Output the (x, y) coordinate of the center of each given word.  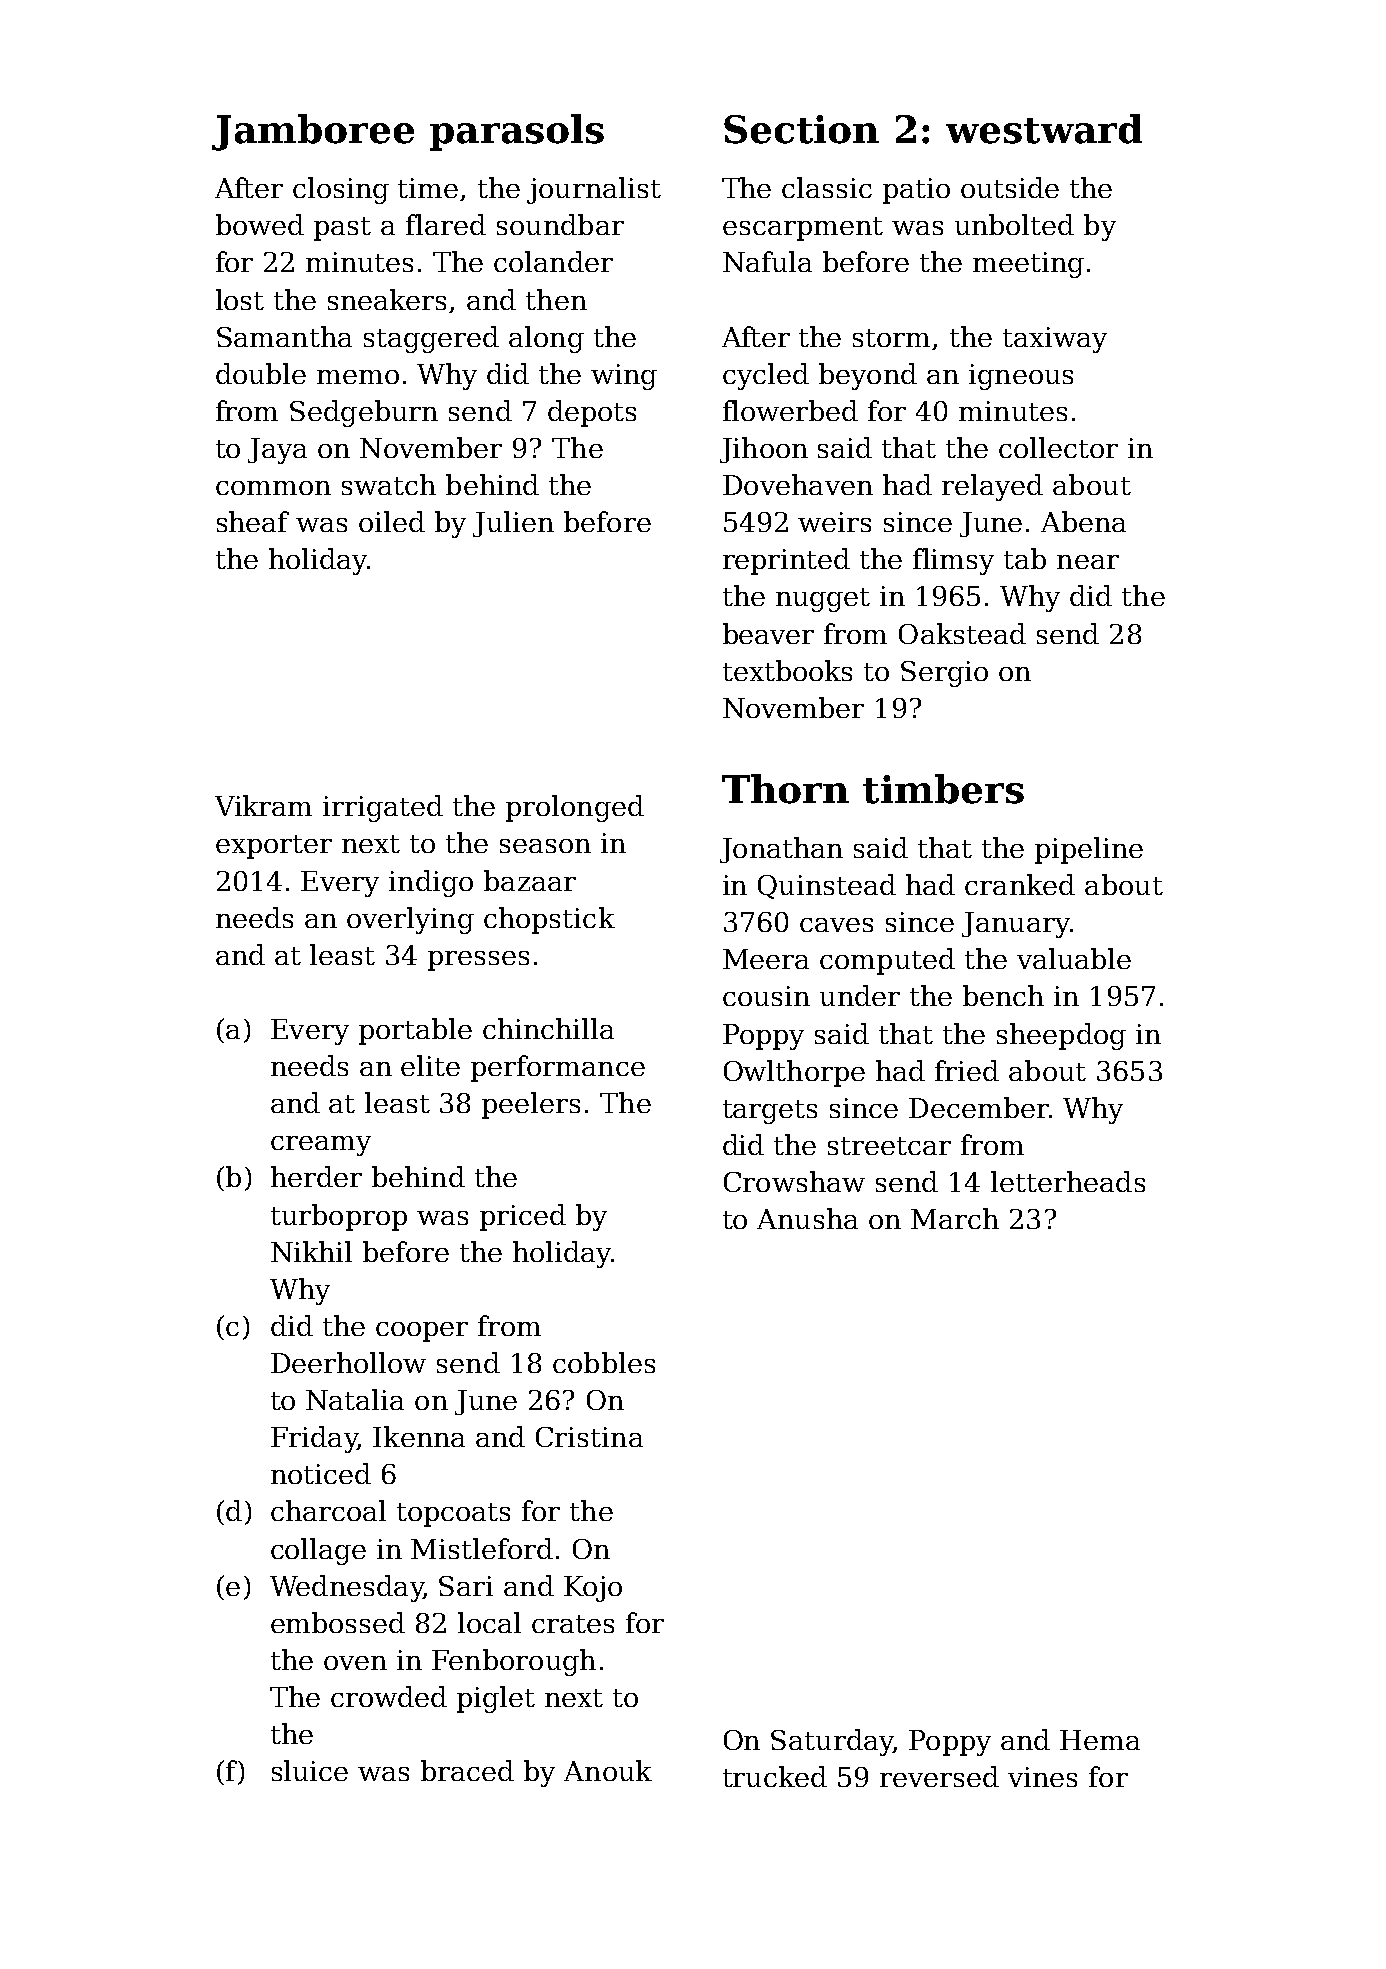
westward (1044, 129)
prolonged (575, 808)
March (955, 1218)
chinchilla (548, 1028)
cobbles (604, 1362)
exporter (274, 847)
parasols (517, 132)
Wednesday (346, 1588)
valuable (1074, 958)
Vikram (263, 805)
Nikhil (311, 1251)
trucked (775, 1776)
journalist (594, 190)
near (1088, 562)
